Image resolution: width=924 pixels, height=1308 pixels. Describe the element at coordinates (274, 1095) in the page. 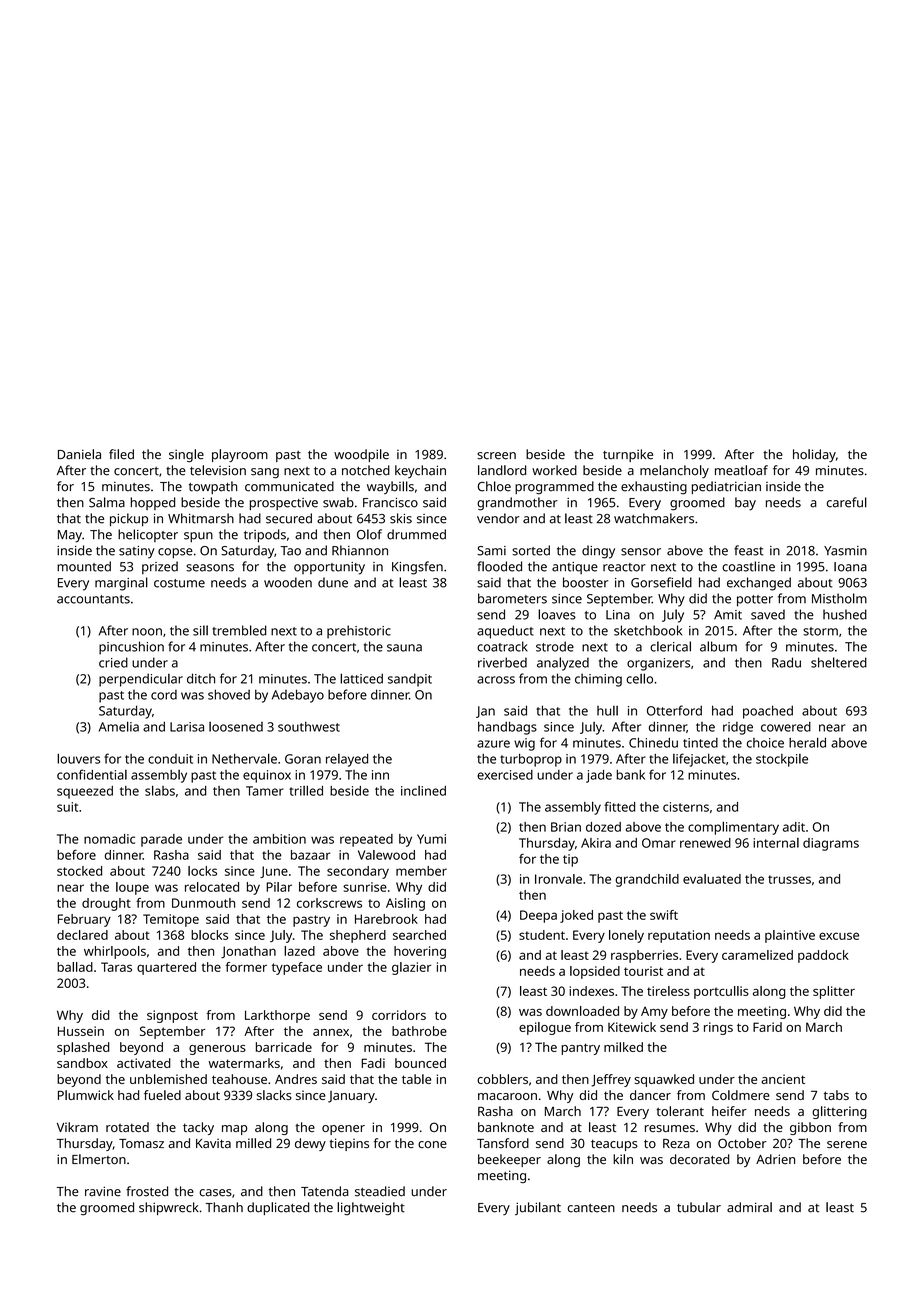

I see `slacks` at that location.
